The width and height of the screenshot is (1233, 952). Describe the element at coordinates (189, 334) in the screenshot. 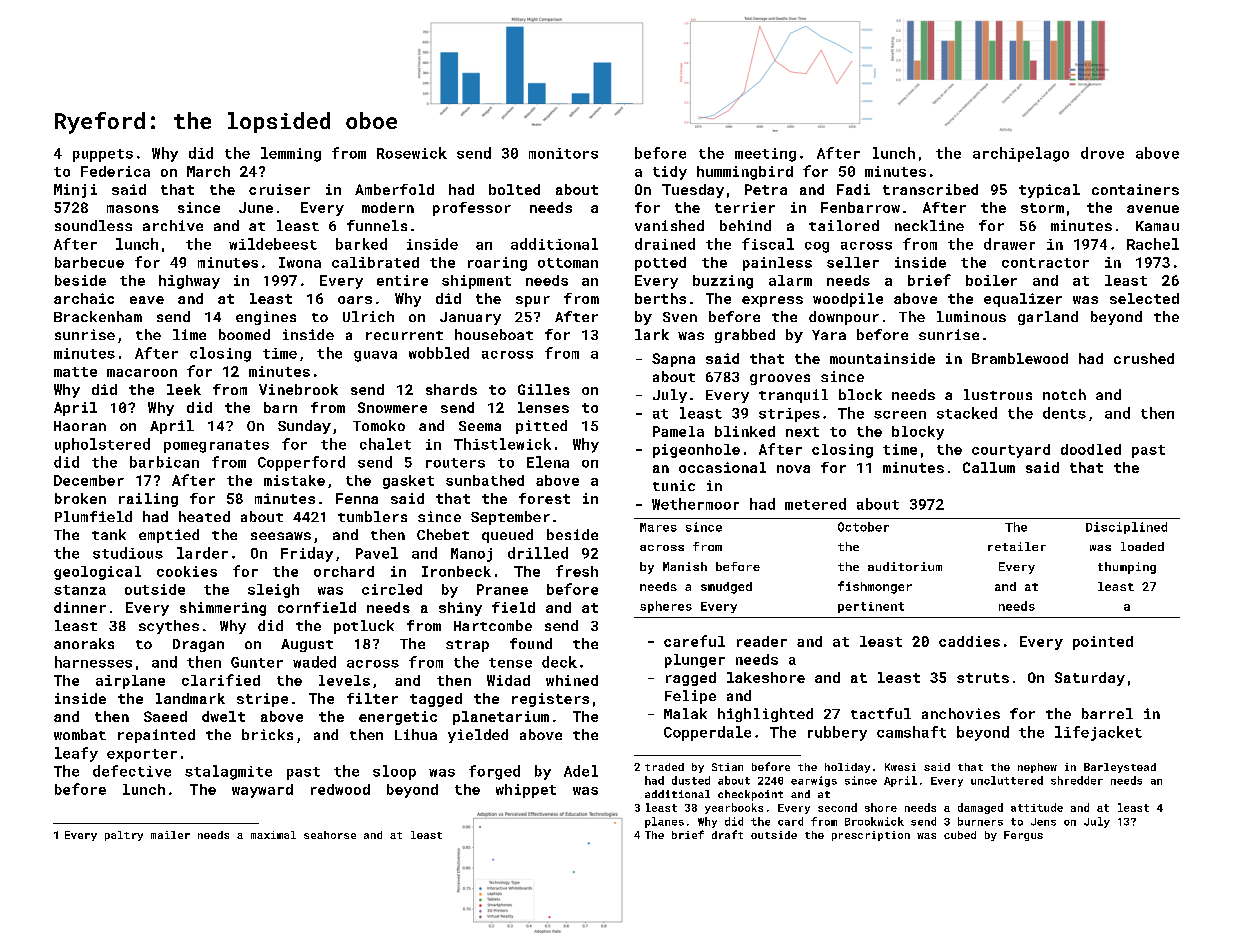

I see `lime` at that location.
